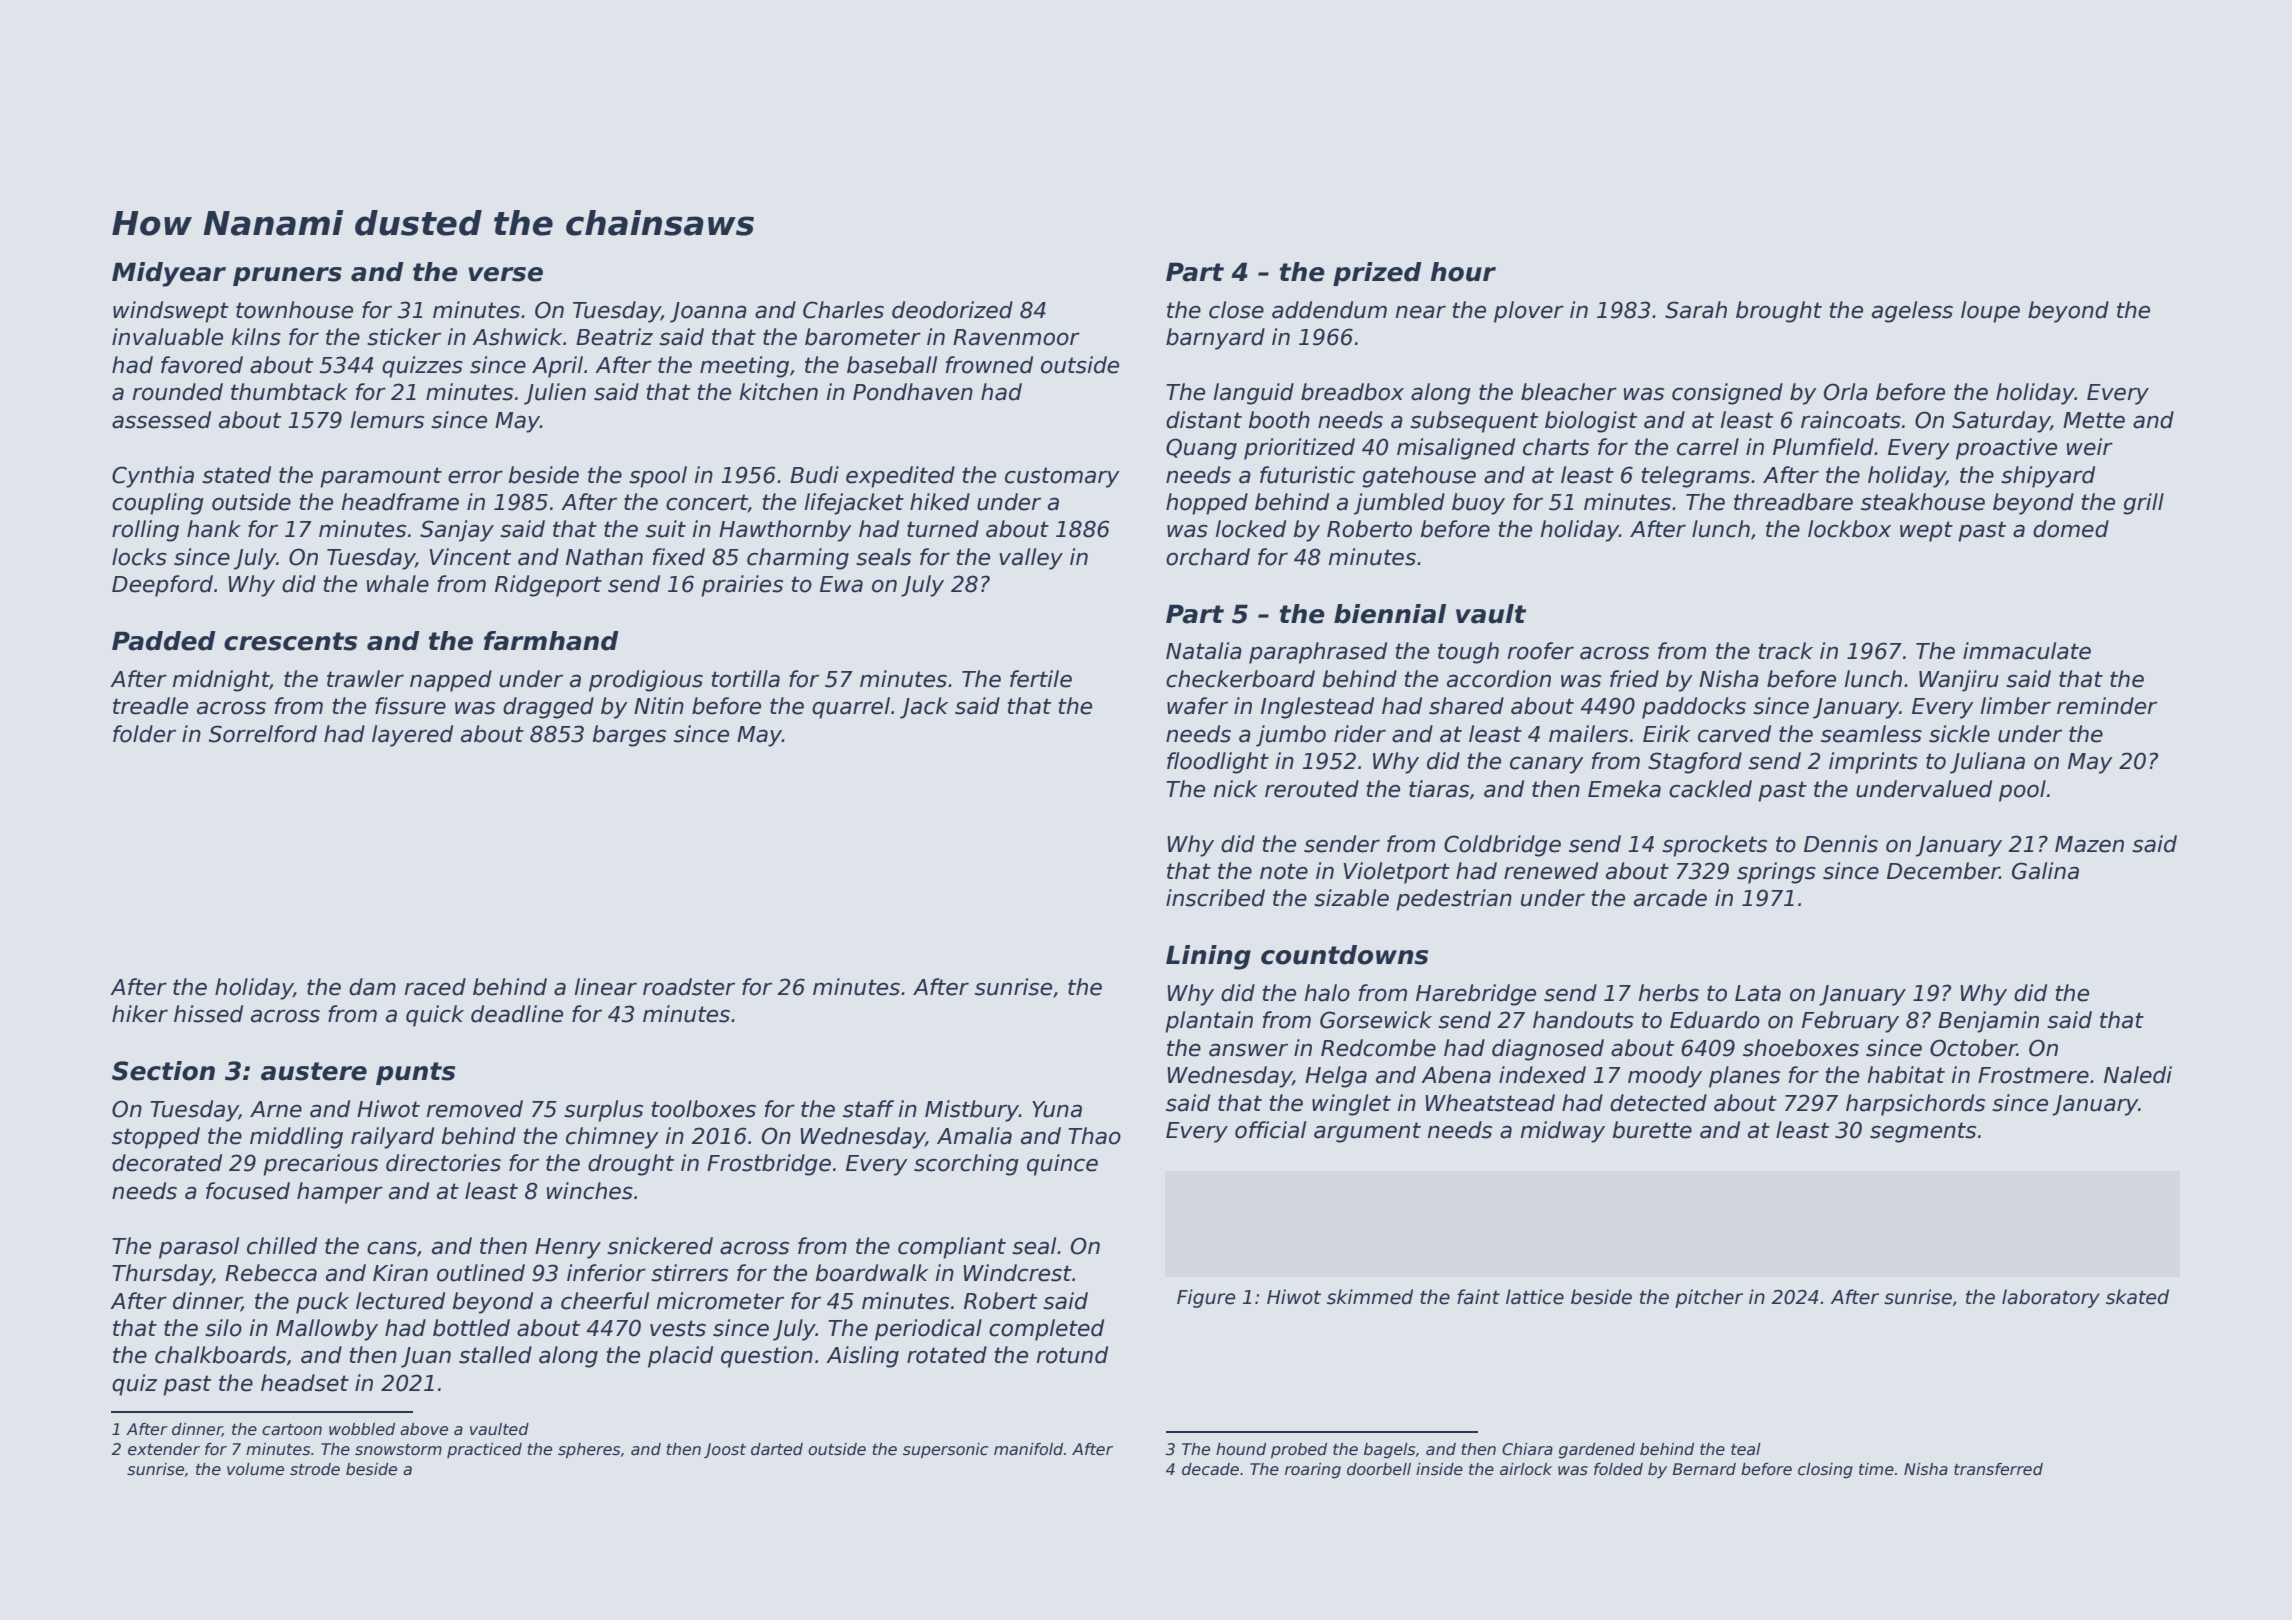 This page has height=1620, width=2292. I want to click on distant, so click(1204, 420).
